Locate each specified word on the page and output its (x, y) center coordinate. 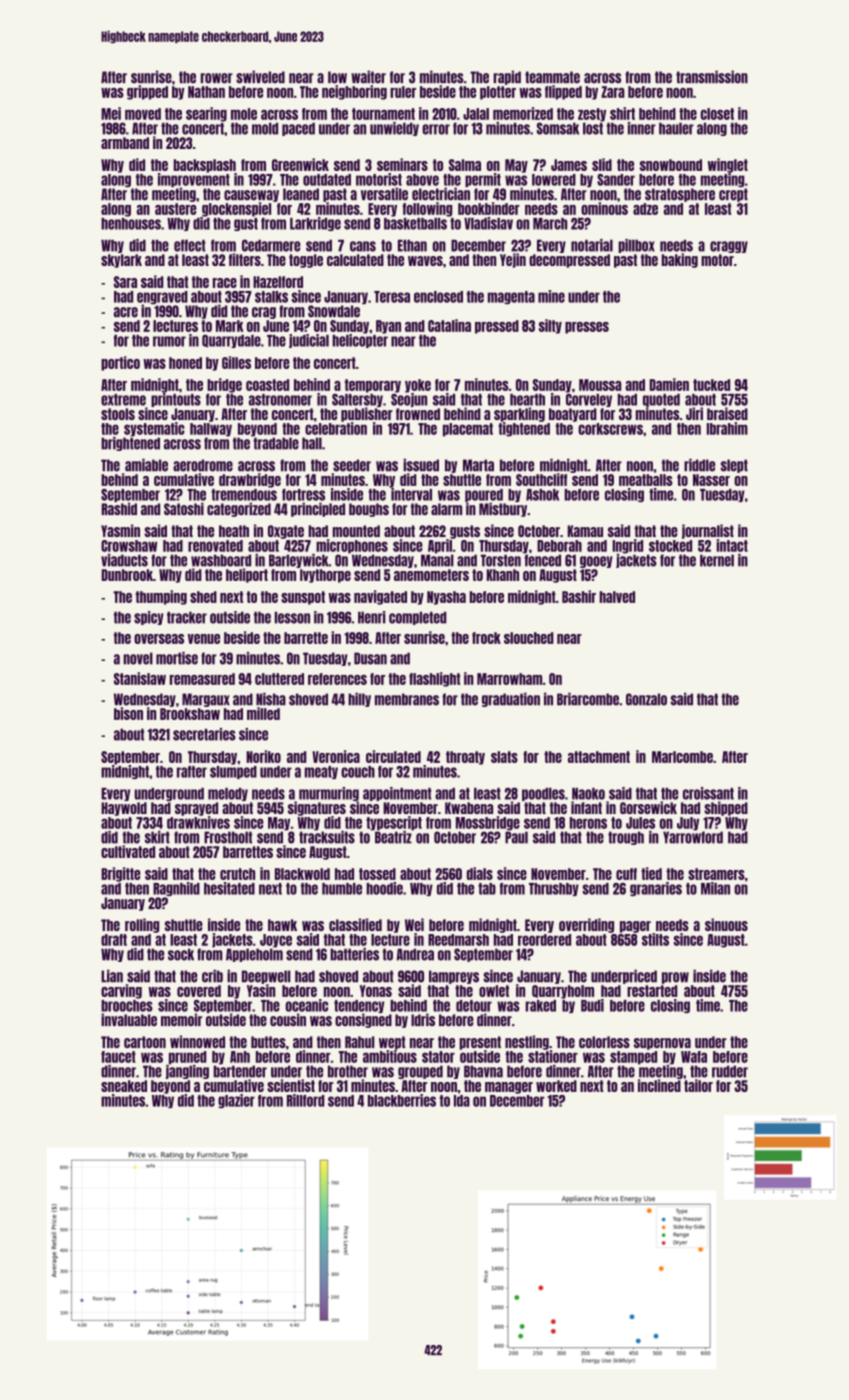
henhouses (131, 224)
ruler (403, 92)
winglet (728, 165)
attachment (599, 757)
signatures (317, 808)
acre (126, 312)
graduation (511, 700)
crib (212, 976)
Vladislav (488, 223)
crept (733, 195)
